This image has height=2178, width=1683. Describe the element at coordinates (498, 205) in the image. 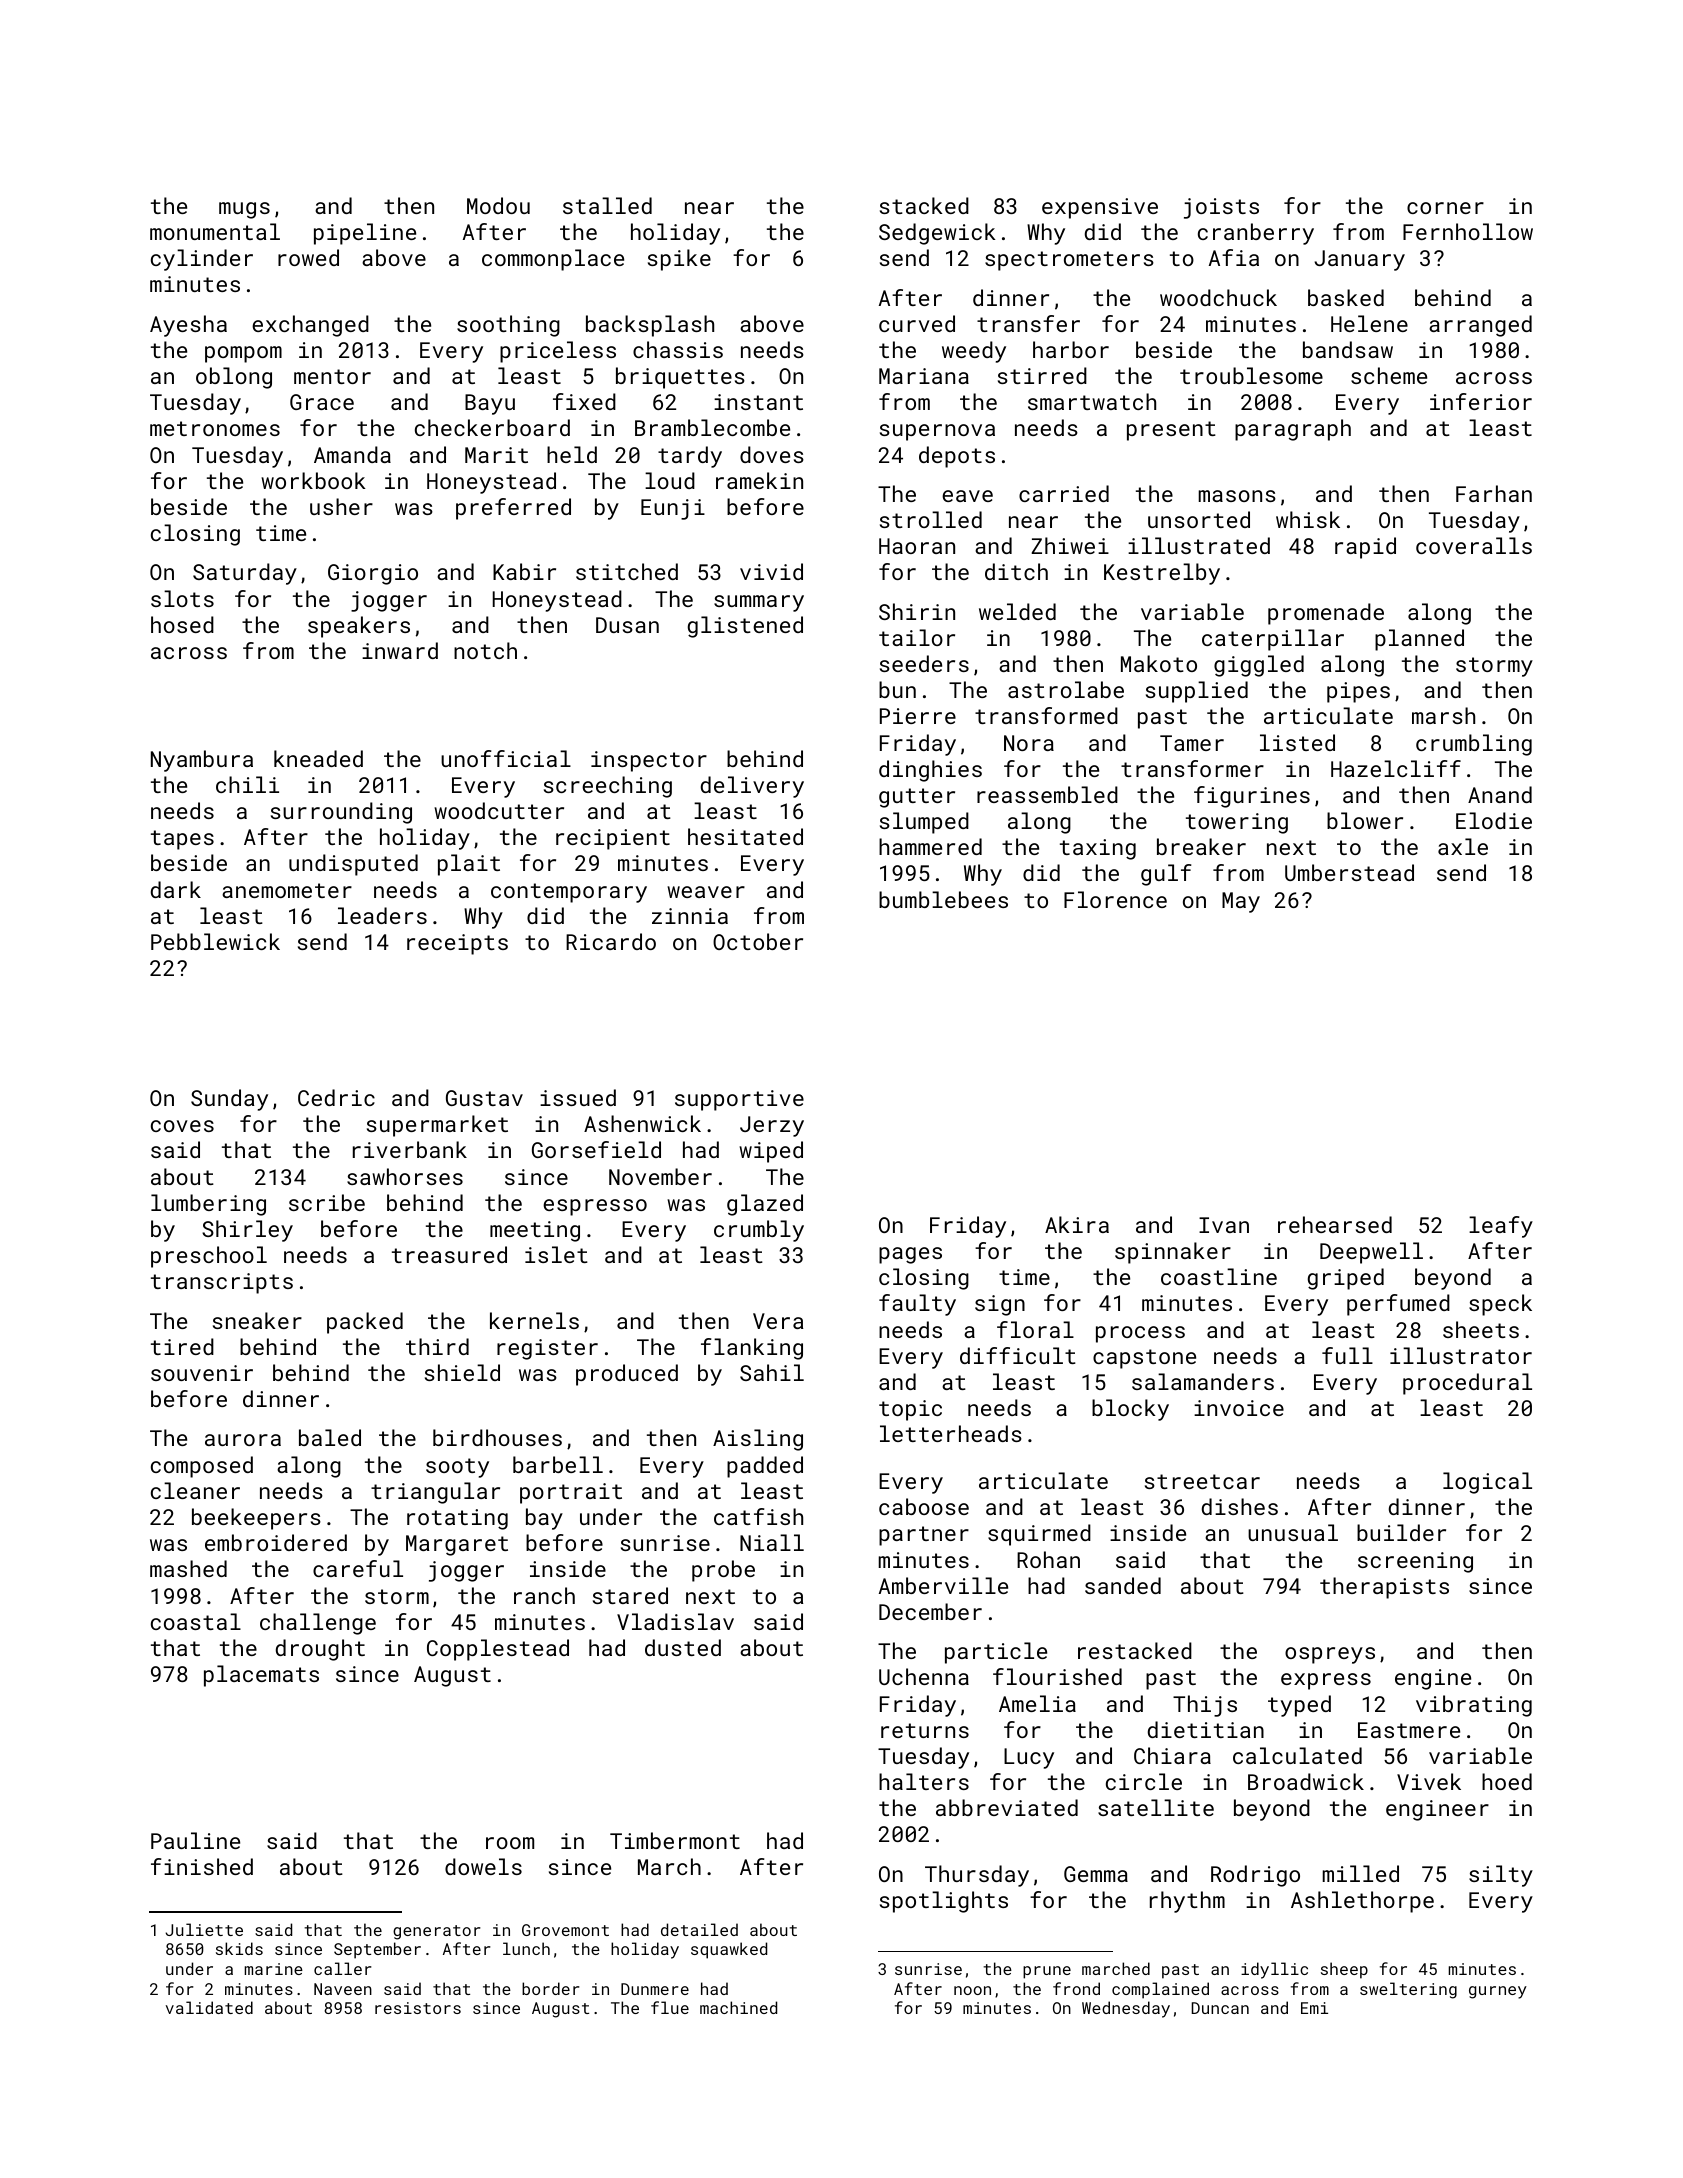

I see `Modou` at that location.
